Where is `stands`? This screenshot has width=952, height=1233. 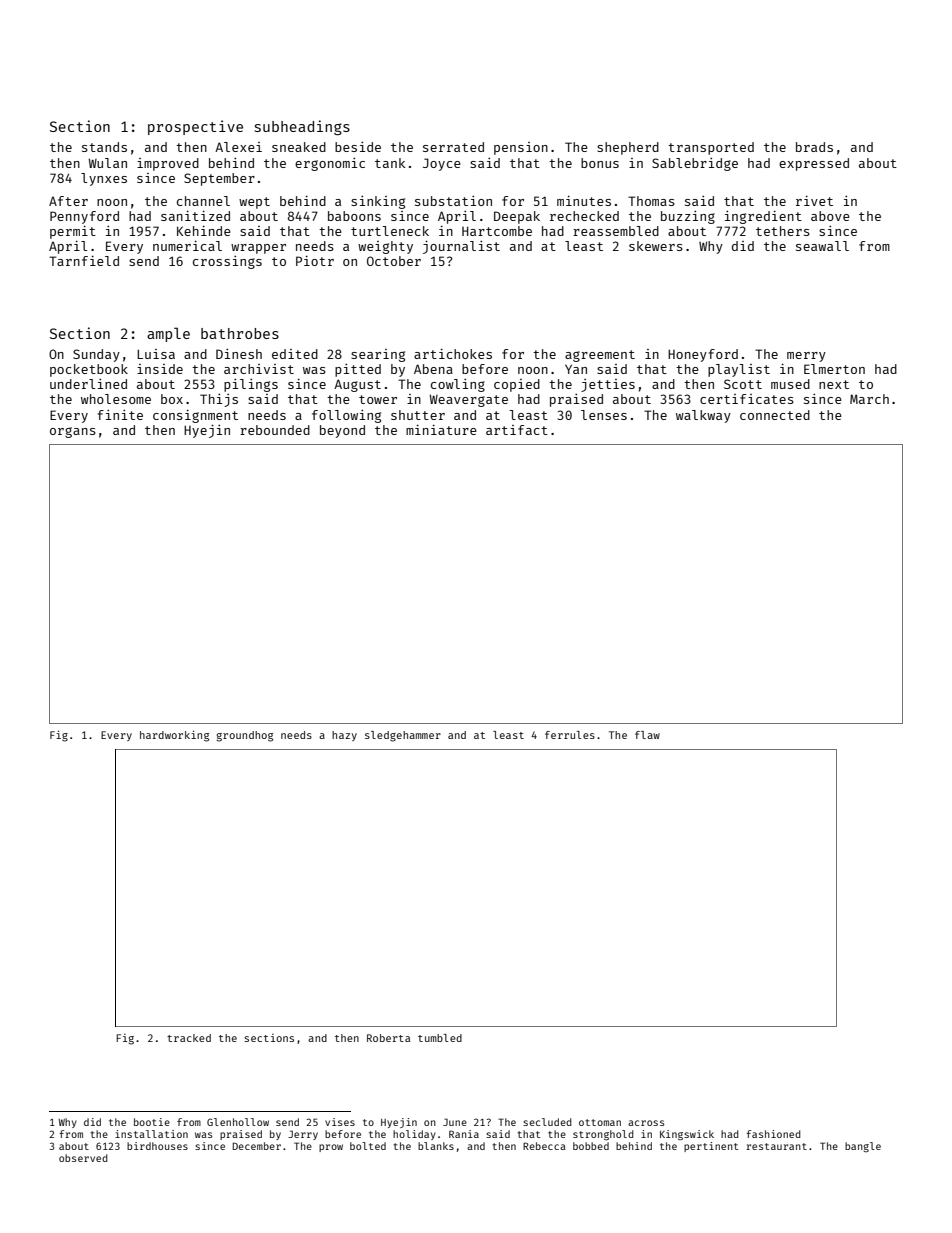 stands is located at coordinates (104, 147).
